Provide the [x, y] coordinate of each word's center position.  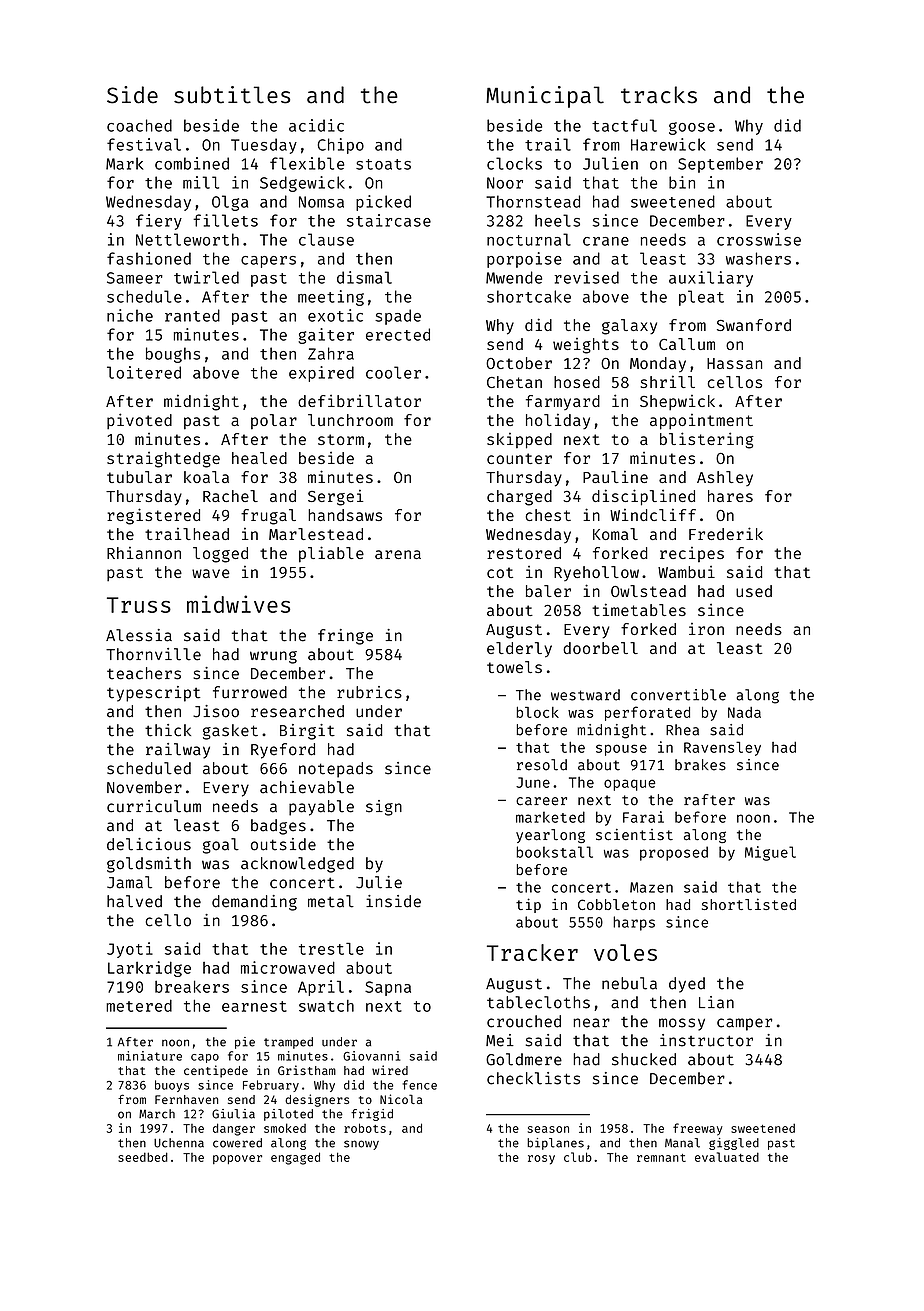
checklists [533, 1078]
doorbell [600, 648]
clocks [514, 163]
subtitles [232, 95]
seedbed [143, 1157]
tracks [659, 95]
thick [168, 730]
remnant [661, 1158]
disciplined [643, 497]
